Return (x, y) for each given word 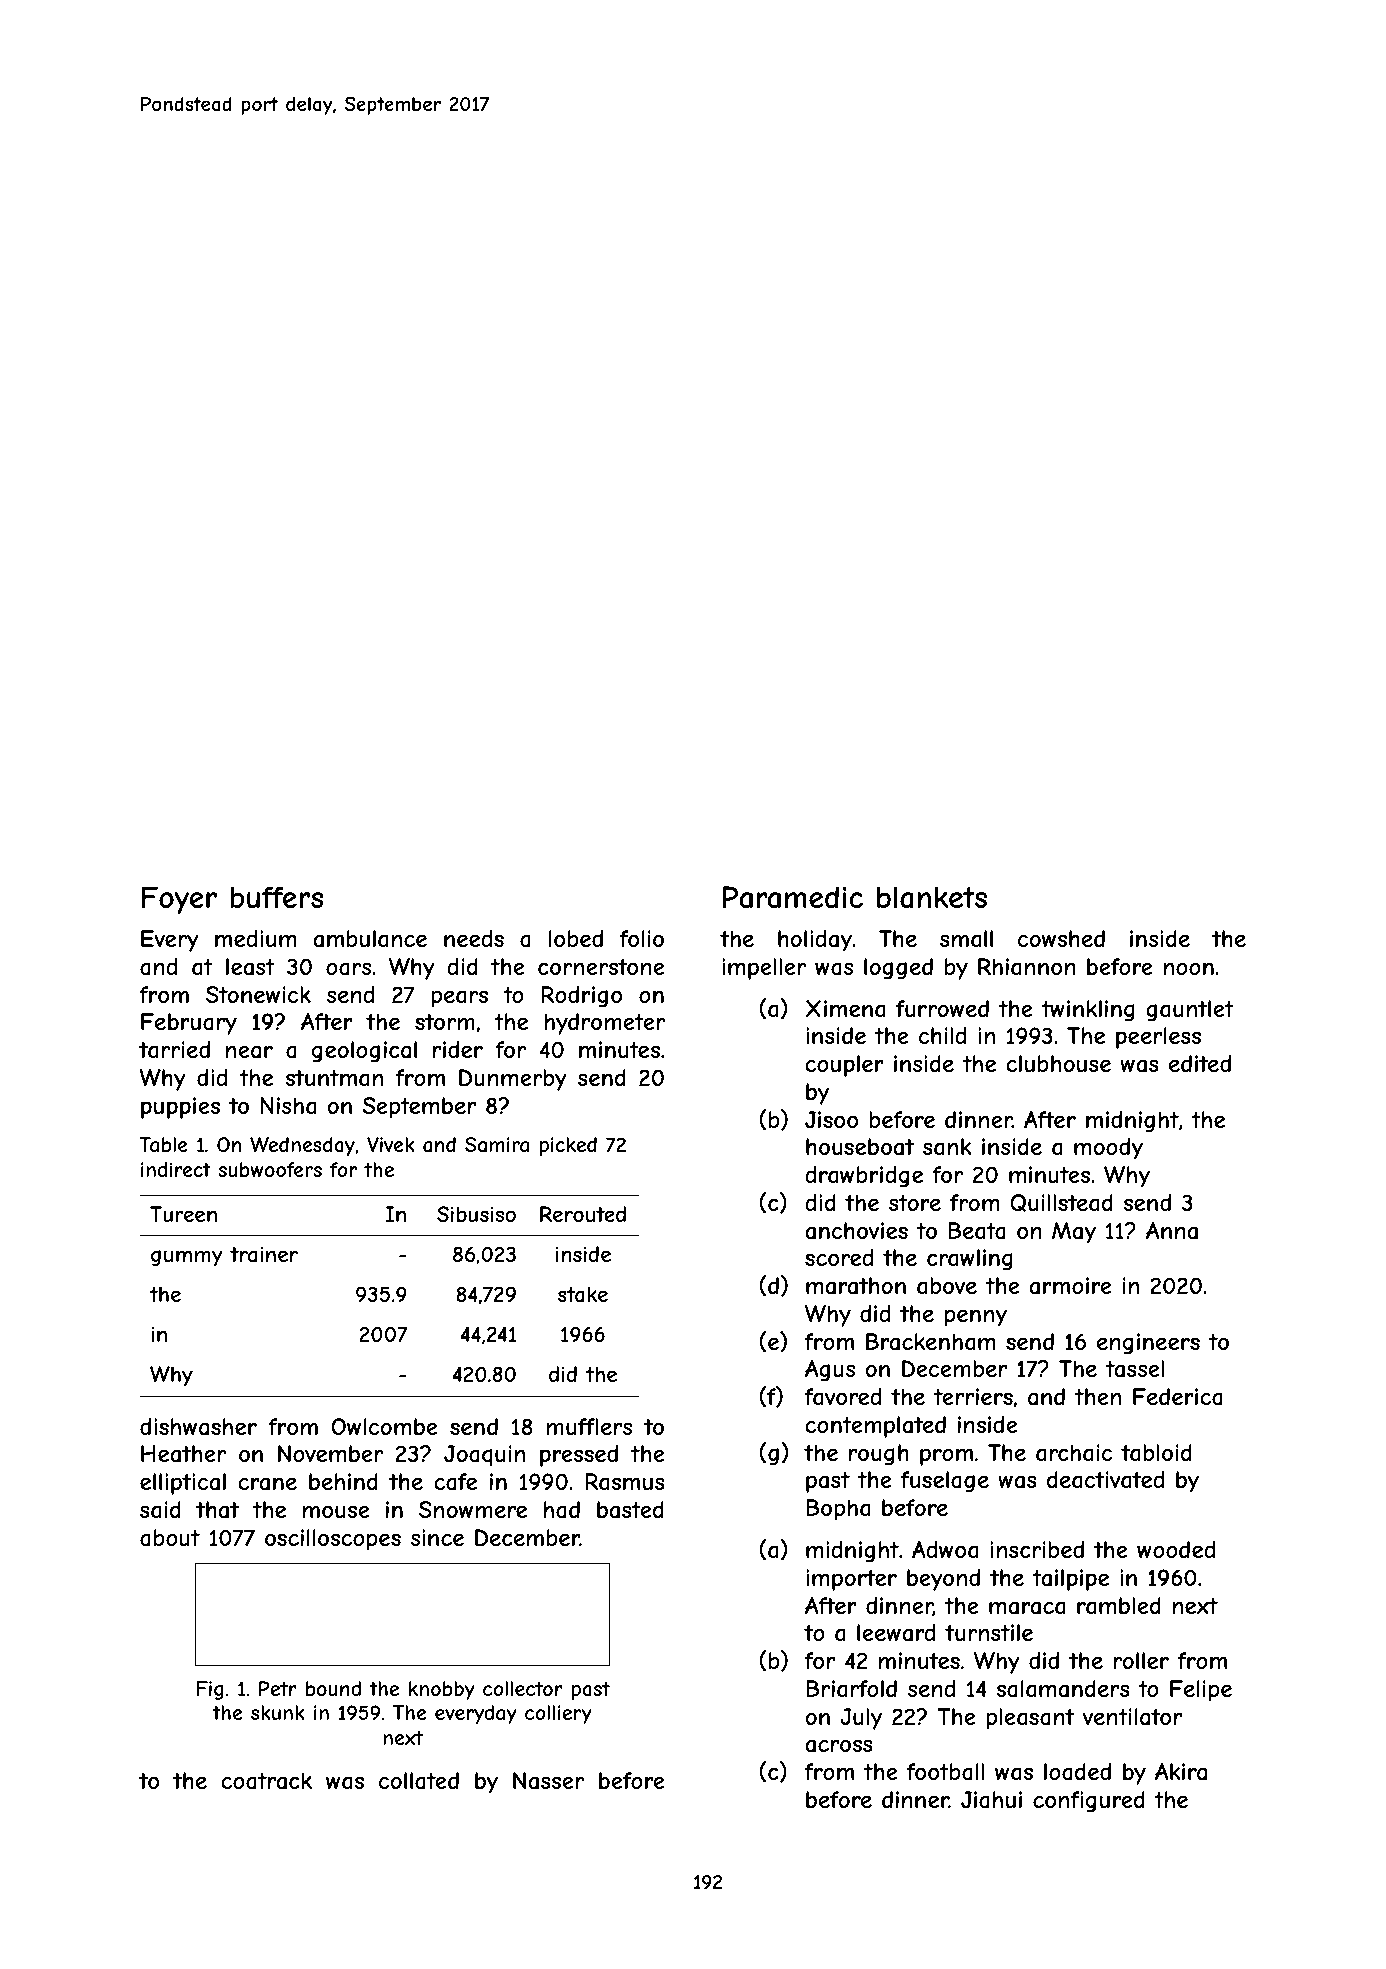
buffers (276, 897)
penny (976, 1318)
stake (583, 1294)
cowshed (1061, 938)
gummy (187, 1258)
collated (419, 1781)
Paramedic (793, 897)
